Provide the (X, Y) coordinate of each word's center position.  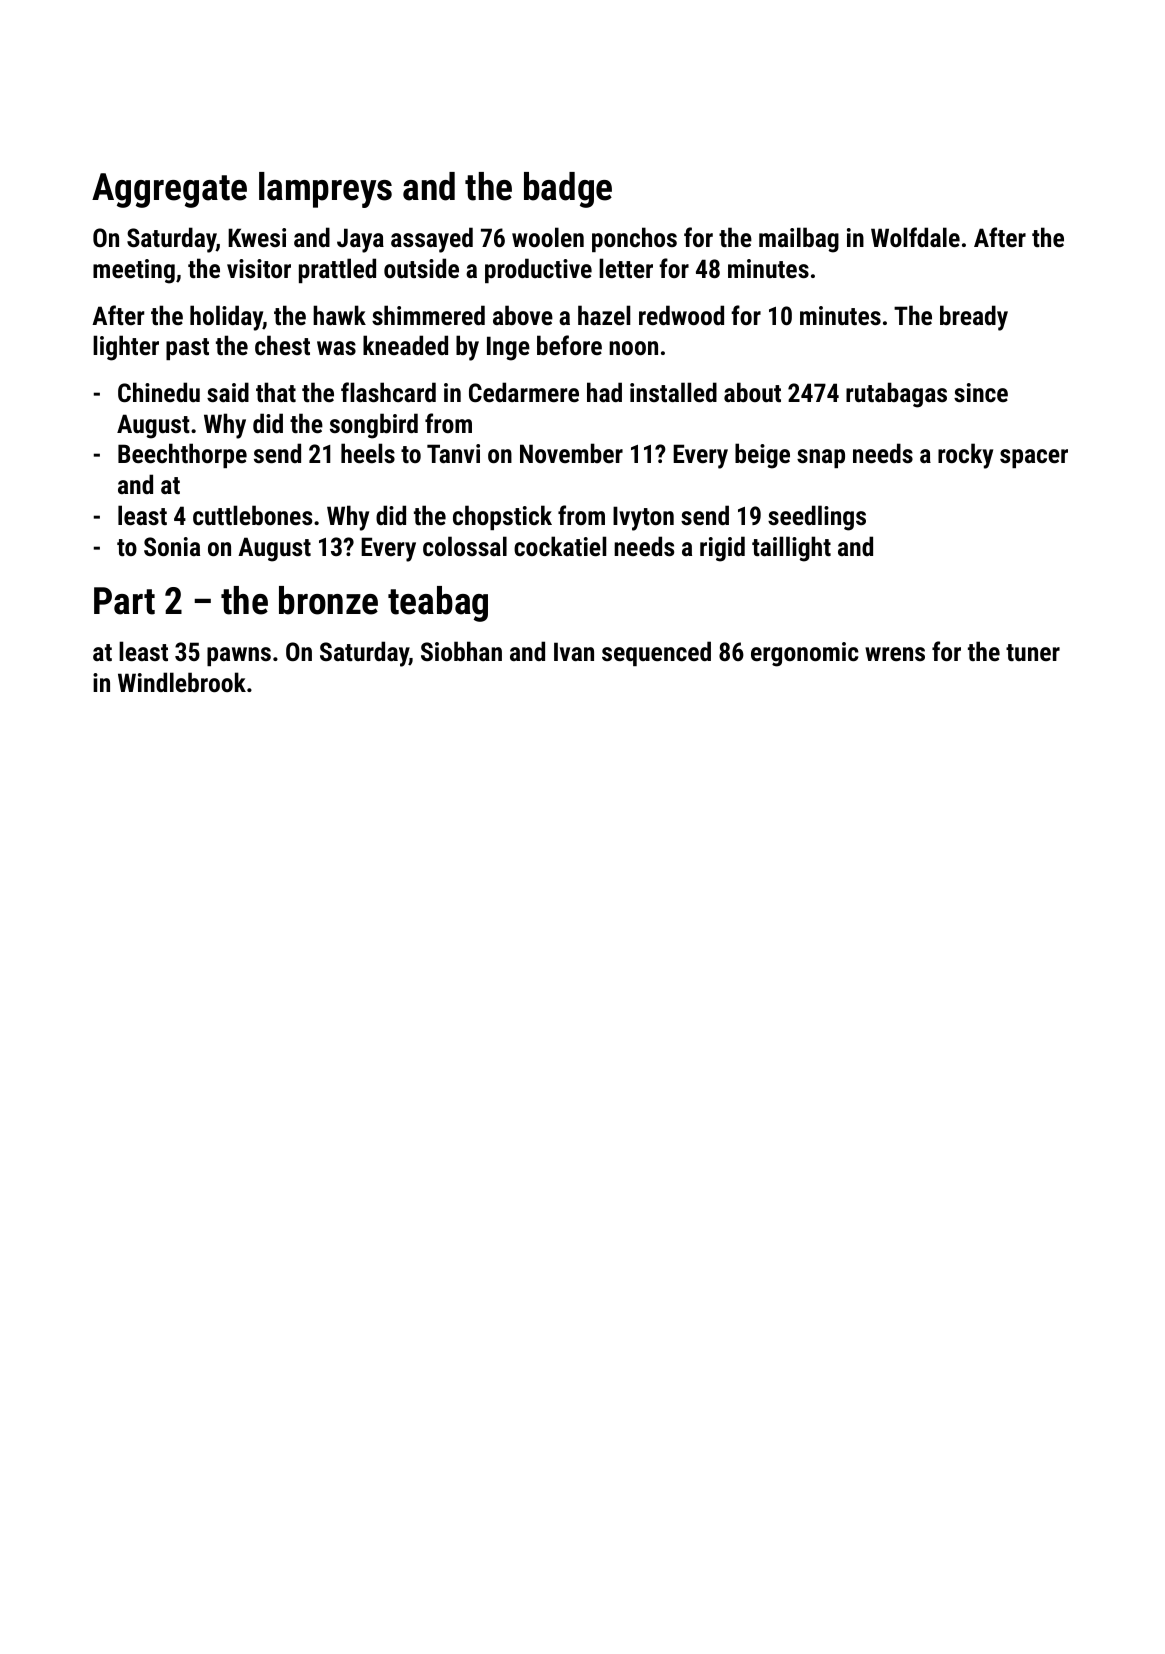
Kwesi (257, 237)
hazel (604, 315)
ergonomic (805, 654)
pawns (239, 656)
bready (974, 318)
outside (421, 268)
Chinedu (159, 392)
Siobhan (461, 651)
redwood (681, 315)
